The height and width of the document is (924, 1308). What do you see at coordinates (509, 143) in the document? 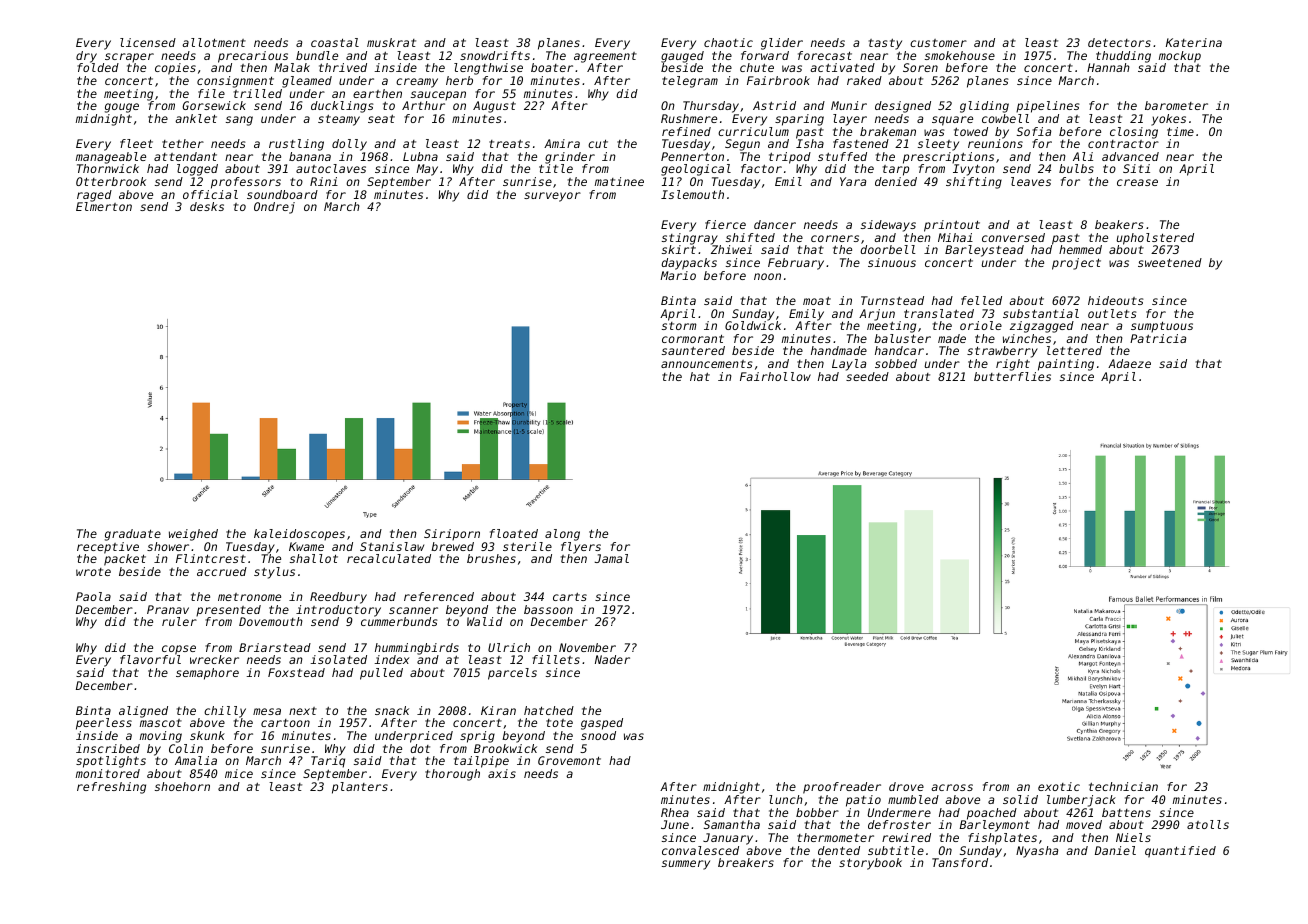
I see `treats` at bounding box center [509, 143].
